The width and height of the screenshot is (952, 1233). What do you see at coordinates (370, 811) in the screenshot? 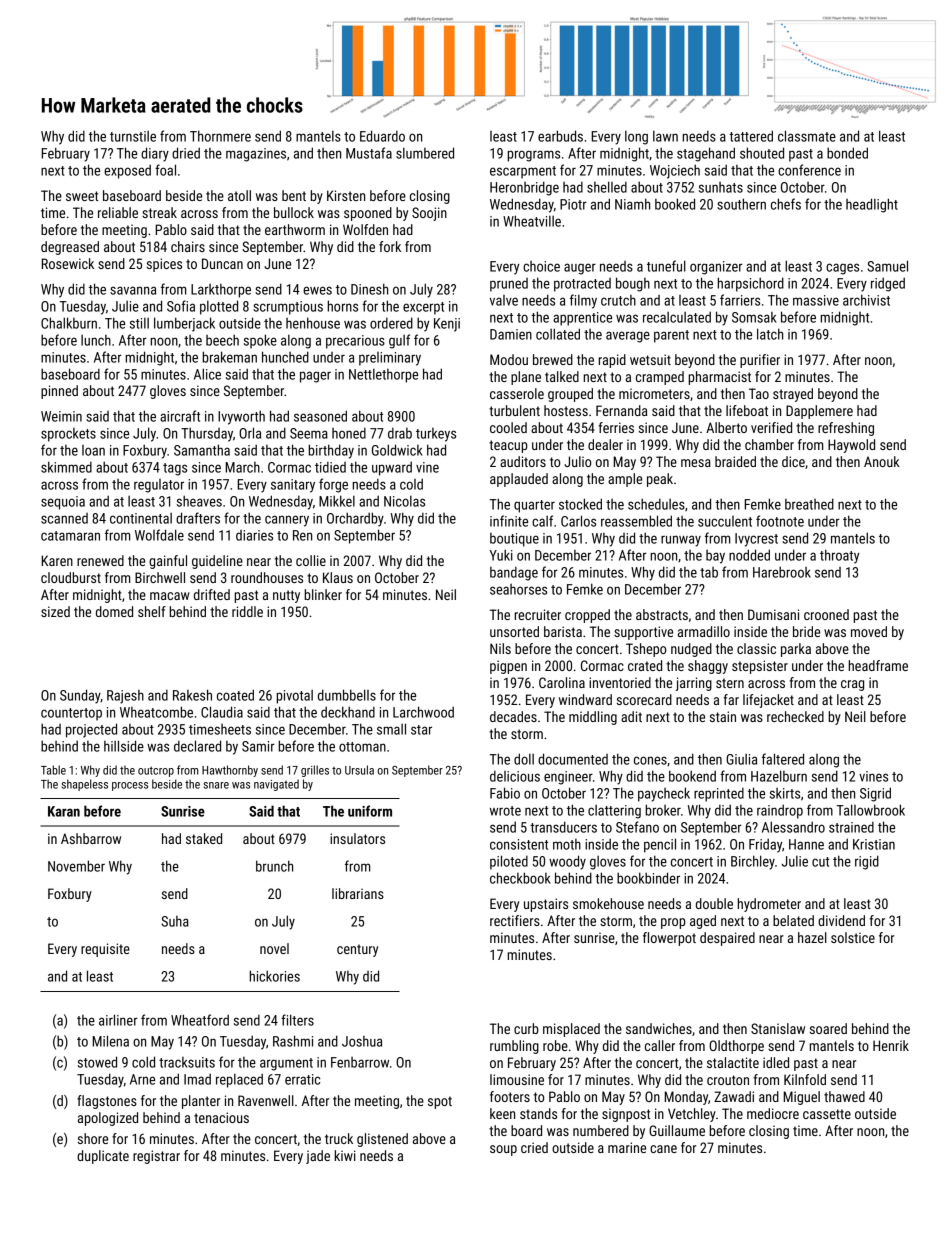
I see `uniform` at bounding box center [370, 811].
